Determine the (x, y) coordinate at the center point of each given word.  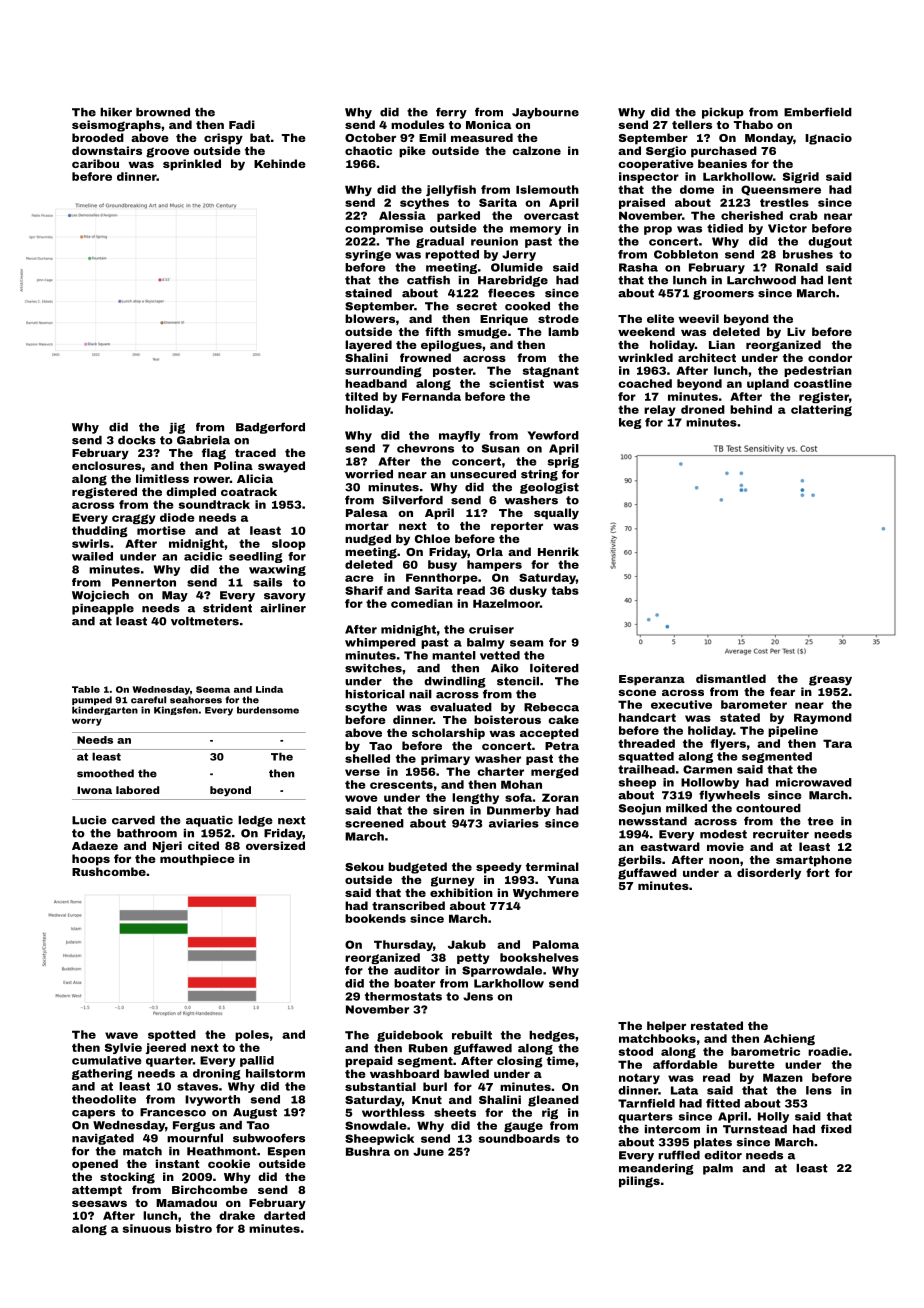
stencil (518, 681)
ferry (451, 113)
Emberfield (818, 112)
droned (703, 409)
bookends (375, 918)
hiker (116, 112)
